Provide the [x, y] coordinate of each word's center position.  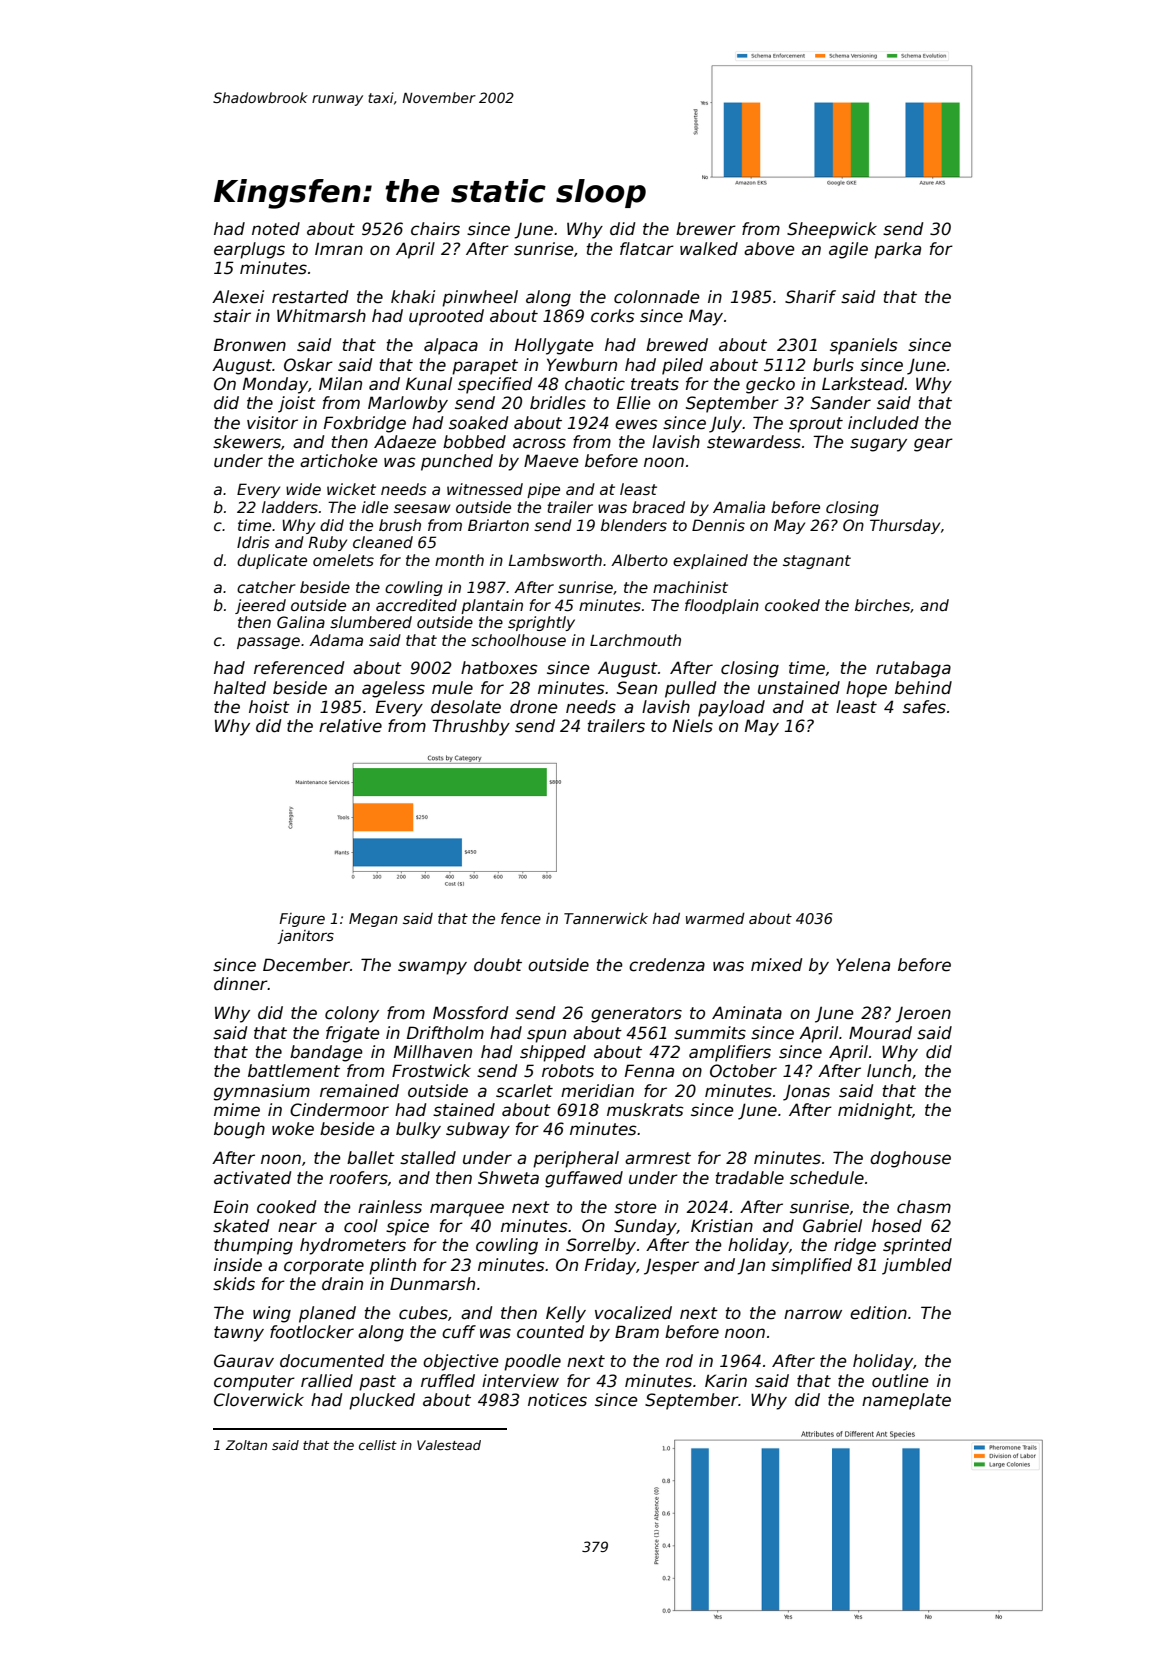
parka [897, 250]
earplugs [249, 250]
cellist [378, 1445]
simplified [811, 1266]
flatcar [647, 249]
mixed [777, 965]
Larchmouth [635, 640]
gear [933, 445]
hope [866, 689]
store [635, 1207]
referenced [299, 668]
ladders [290, 507]
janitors [305, 937]
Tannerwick [606, 918]
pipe [543, 490]
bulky [418, 1130]
